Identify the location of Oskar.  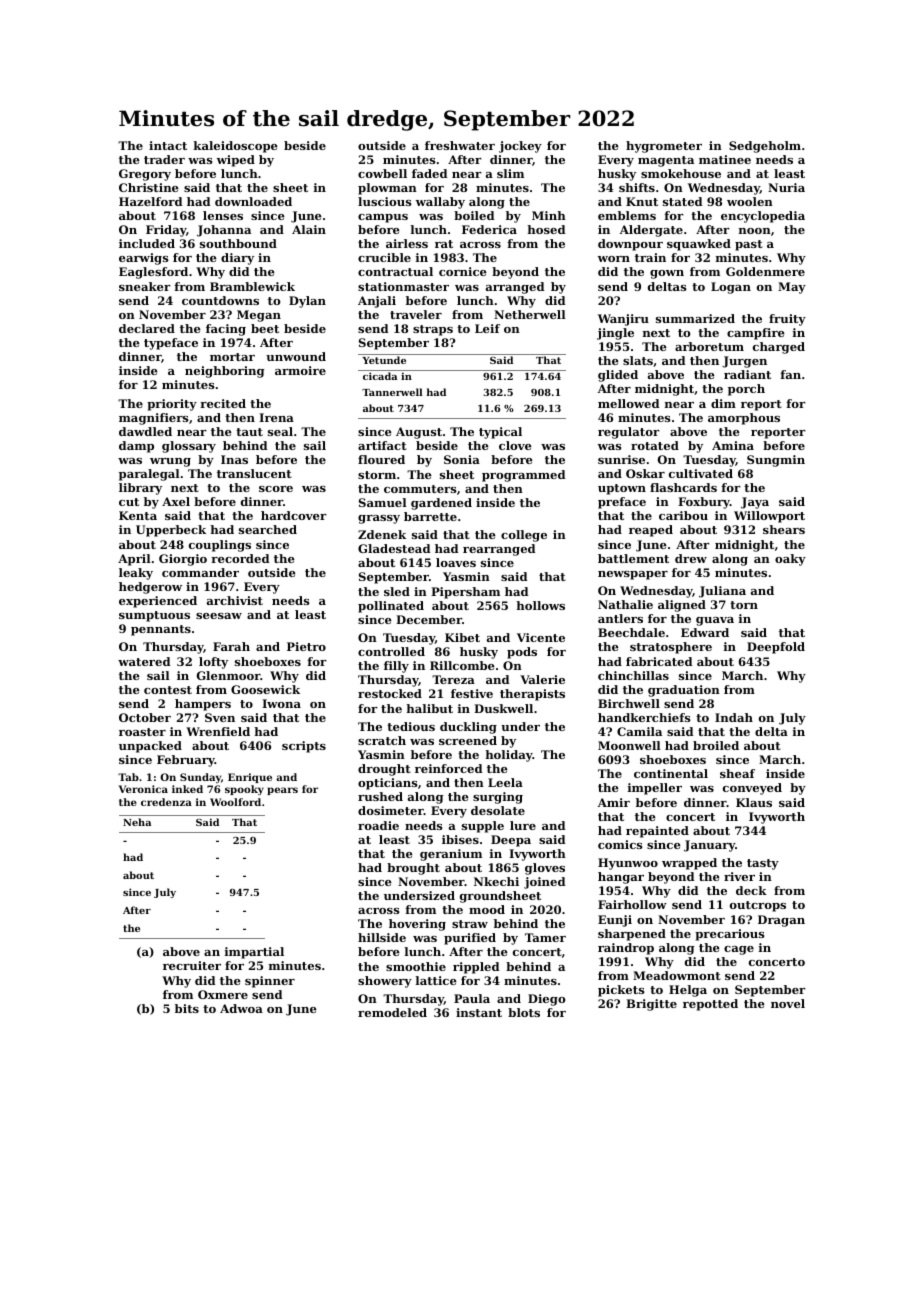
(645, 473).
